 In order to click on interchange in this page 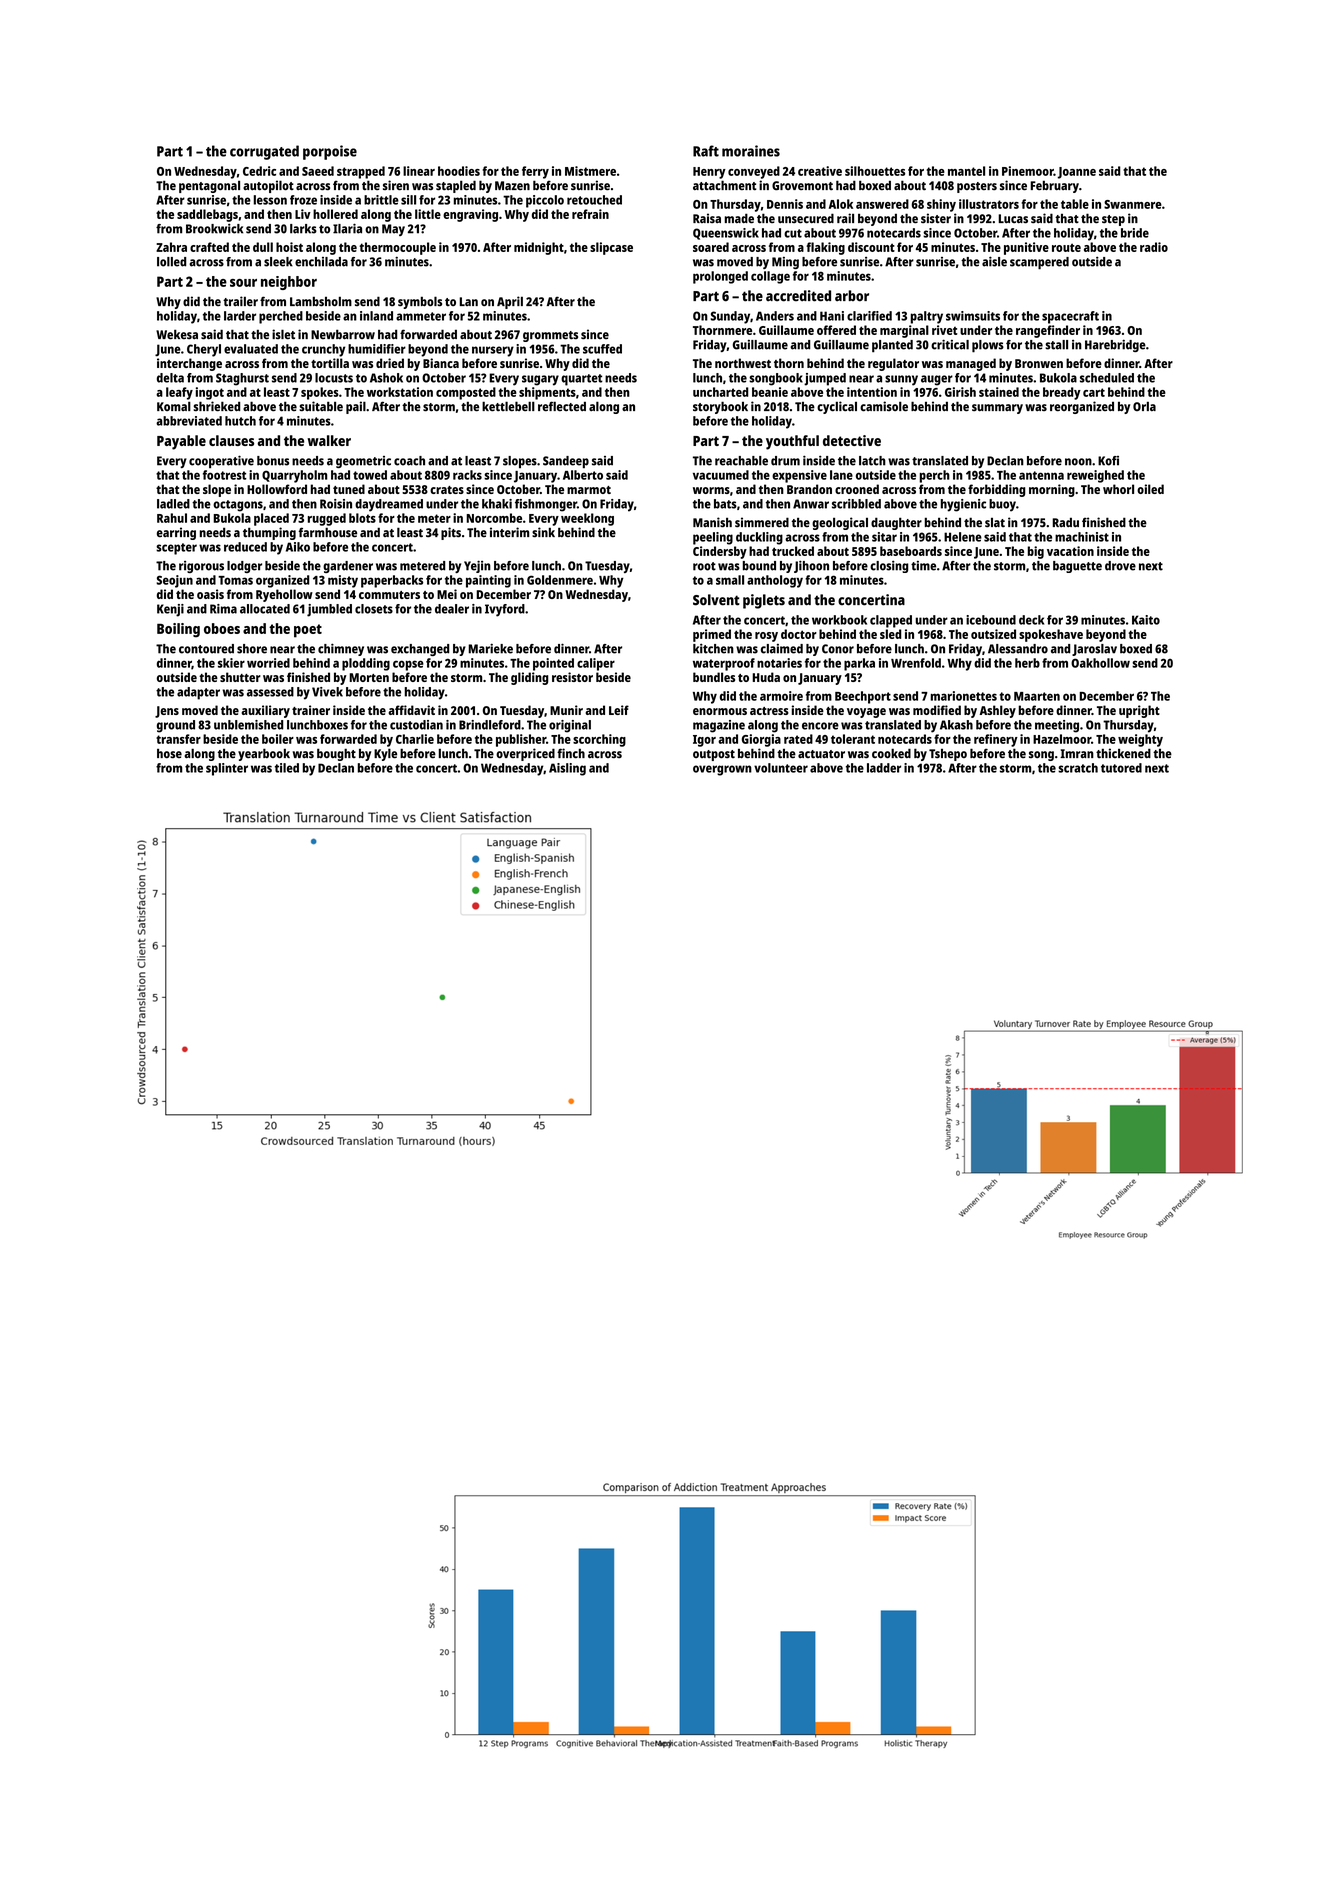, I will do `click(189, 364)`.
